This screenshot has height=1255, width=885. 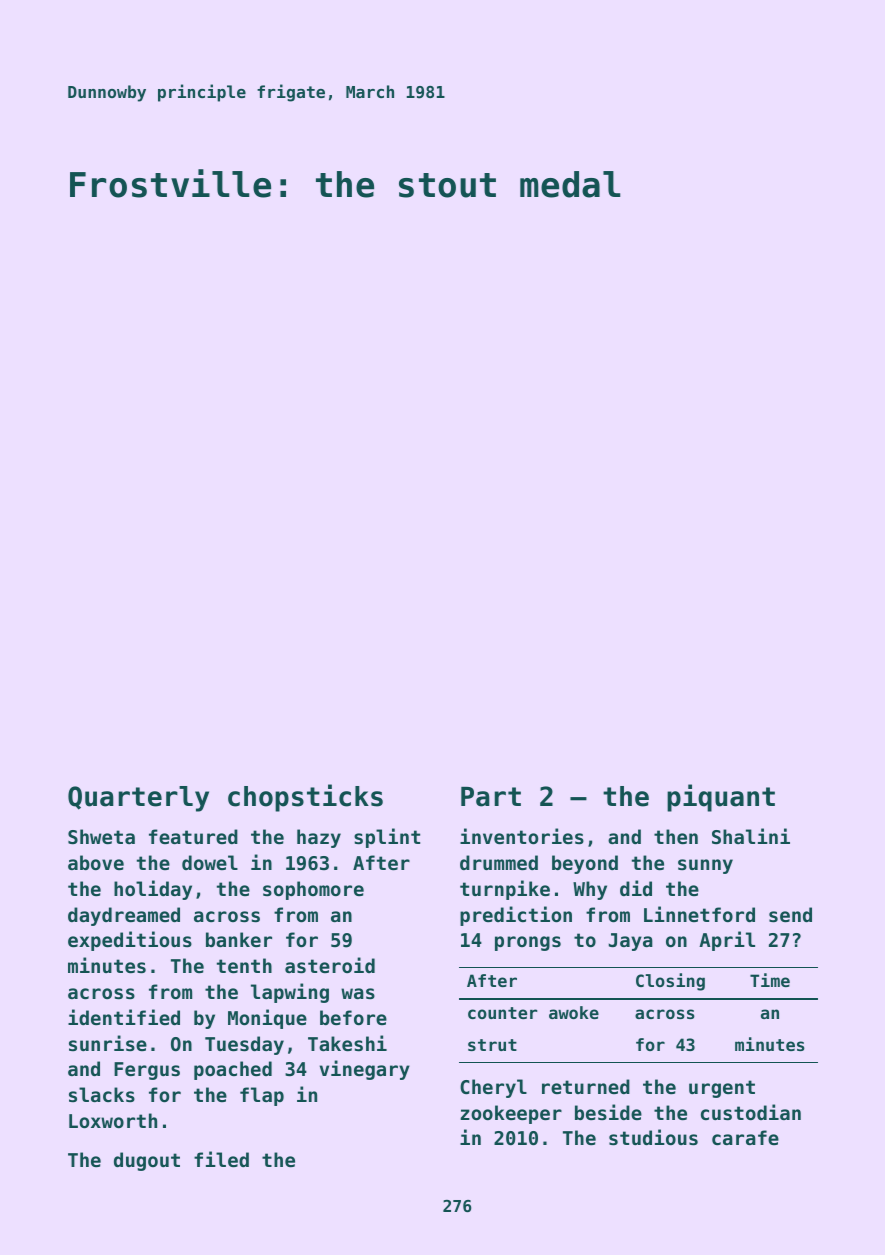 What do you see at coordinates (574, 1012) in the screenshot?
I see `awoke` at bounding box center [574, 1012].
